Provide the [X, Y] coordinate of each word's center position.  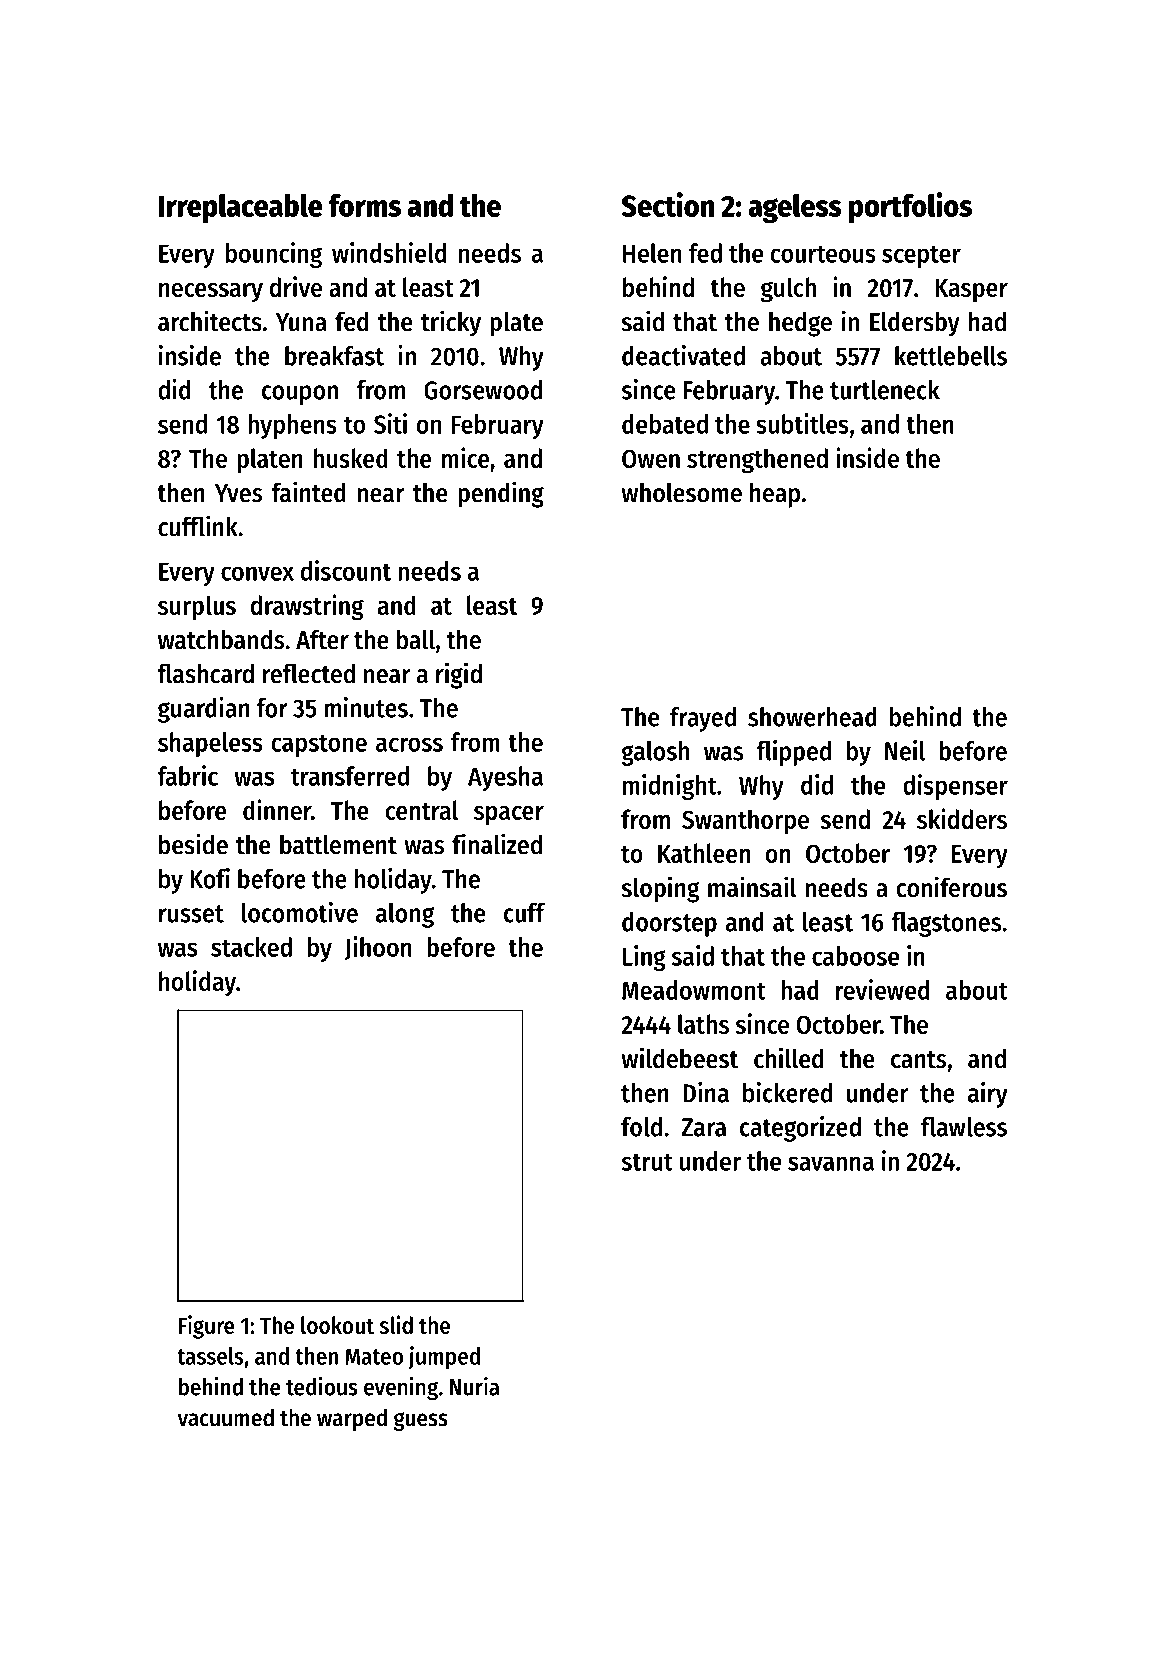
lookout [337, 1325]
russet [191, 914]
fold [641, 1127]
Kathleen [704, 853]
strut [647, 1162]
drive [296, 286]
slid [396, 1324]
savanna [831, 1163]
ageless [795, 208]
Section [667, 204]
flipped [794, 753]
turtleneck [885, 390]
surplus [197, 607]
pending [501, 494]
